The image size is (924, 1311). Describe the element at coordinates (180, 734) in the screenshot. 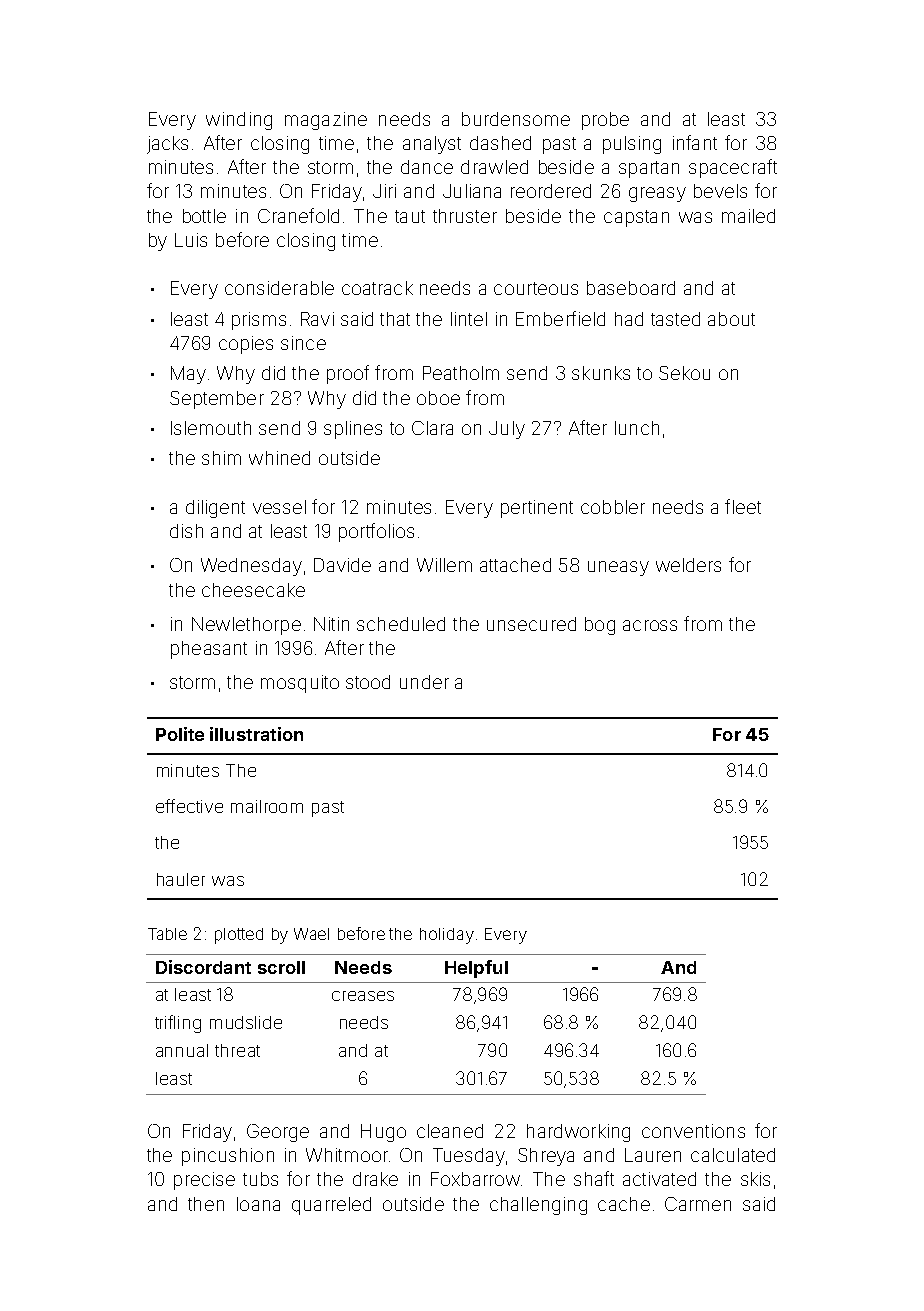

I see `Polite` at that location.
